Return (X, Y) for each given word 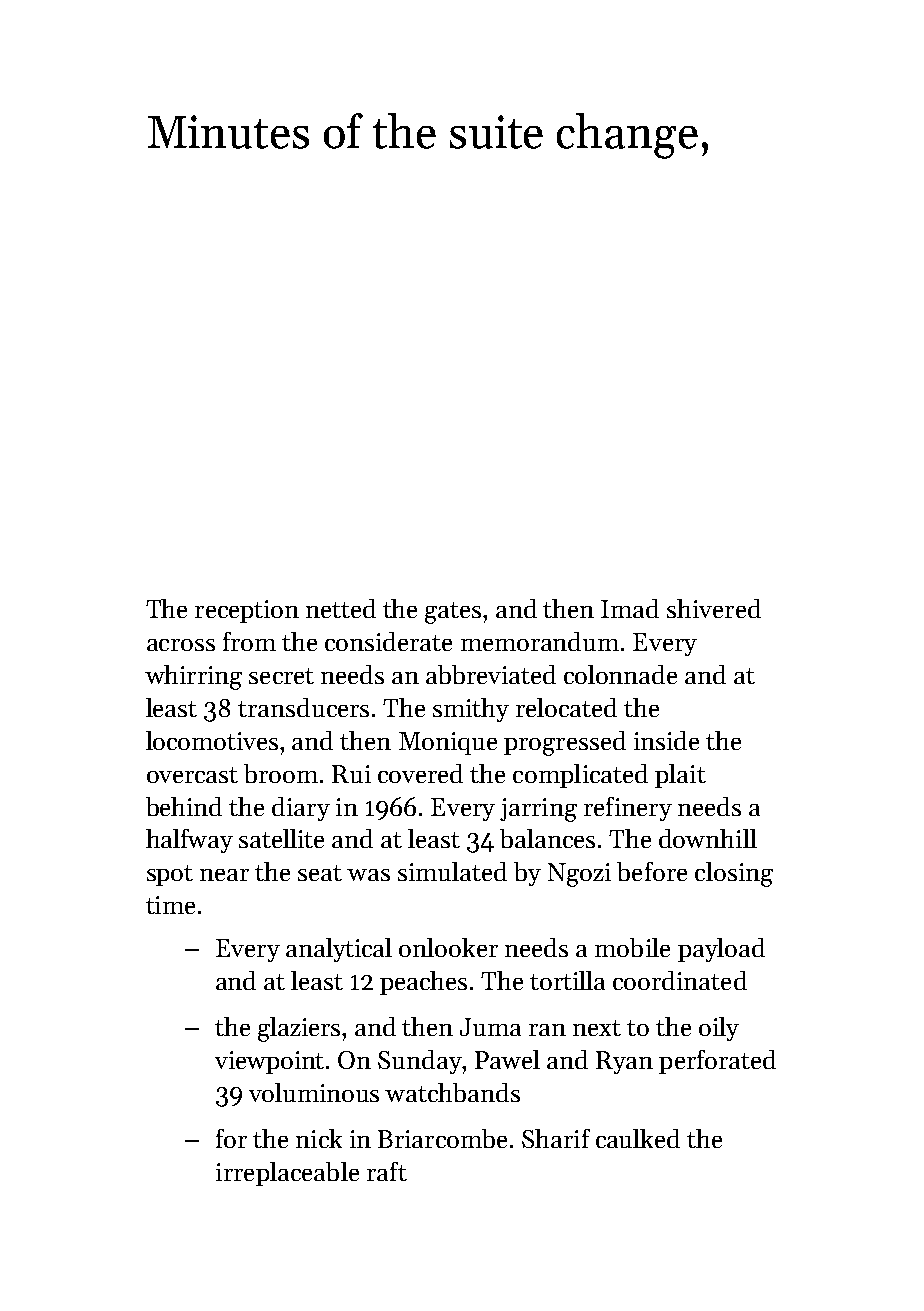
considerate (388, 641)
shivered (714, 608)
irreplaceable (287, 1174)
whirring (193, 677)
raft (387, 1171)
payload (721, 950)
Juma (490, 1027)
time (170, 905)
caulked (638, 1138)
